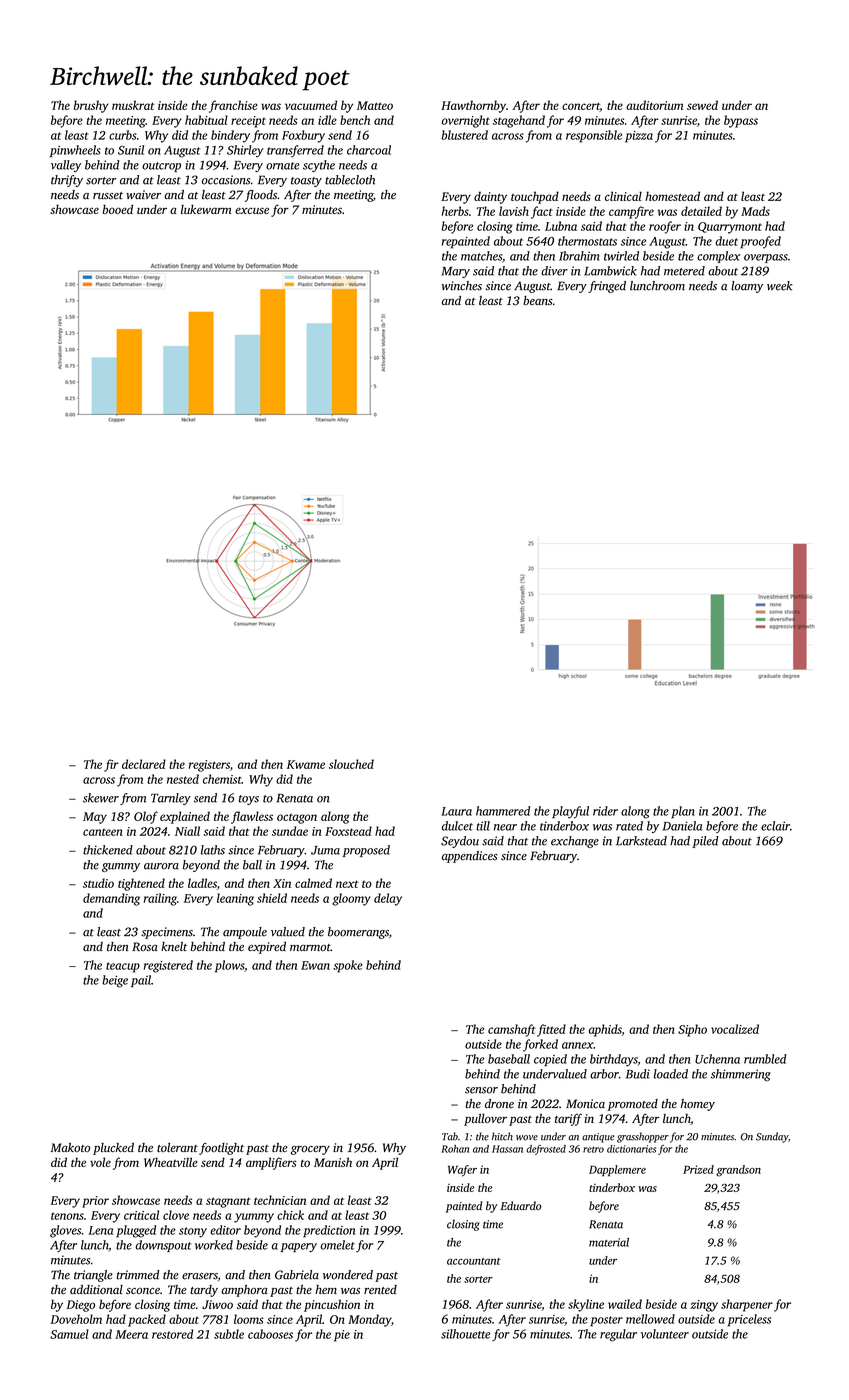 This document has height=1400, width=849. Describe the element at coordinates (193, 1232) in the document. I see `stony` at that location.
